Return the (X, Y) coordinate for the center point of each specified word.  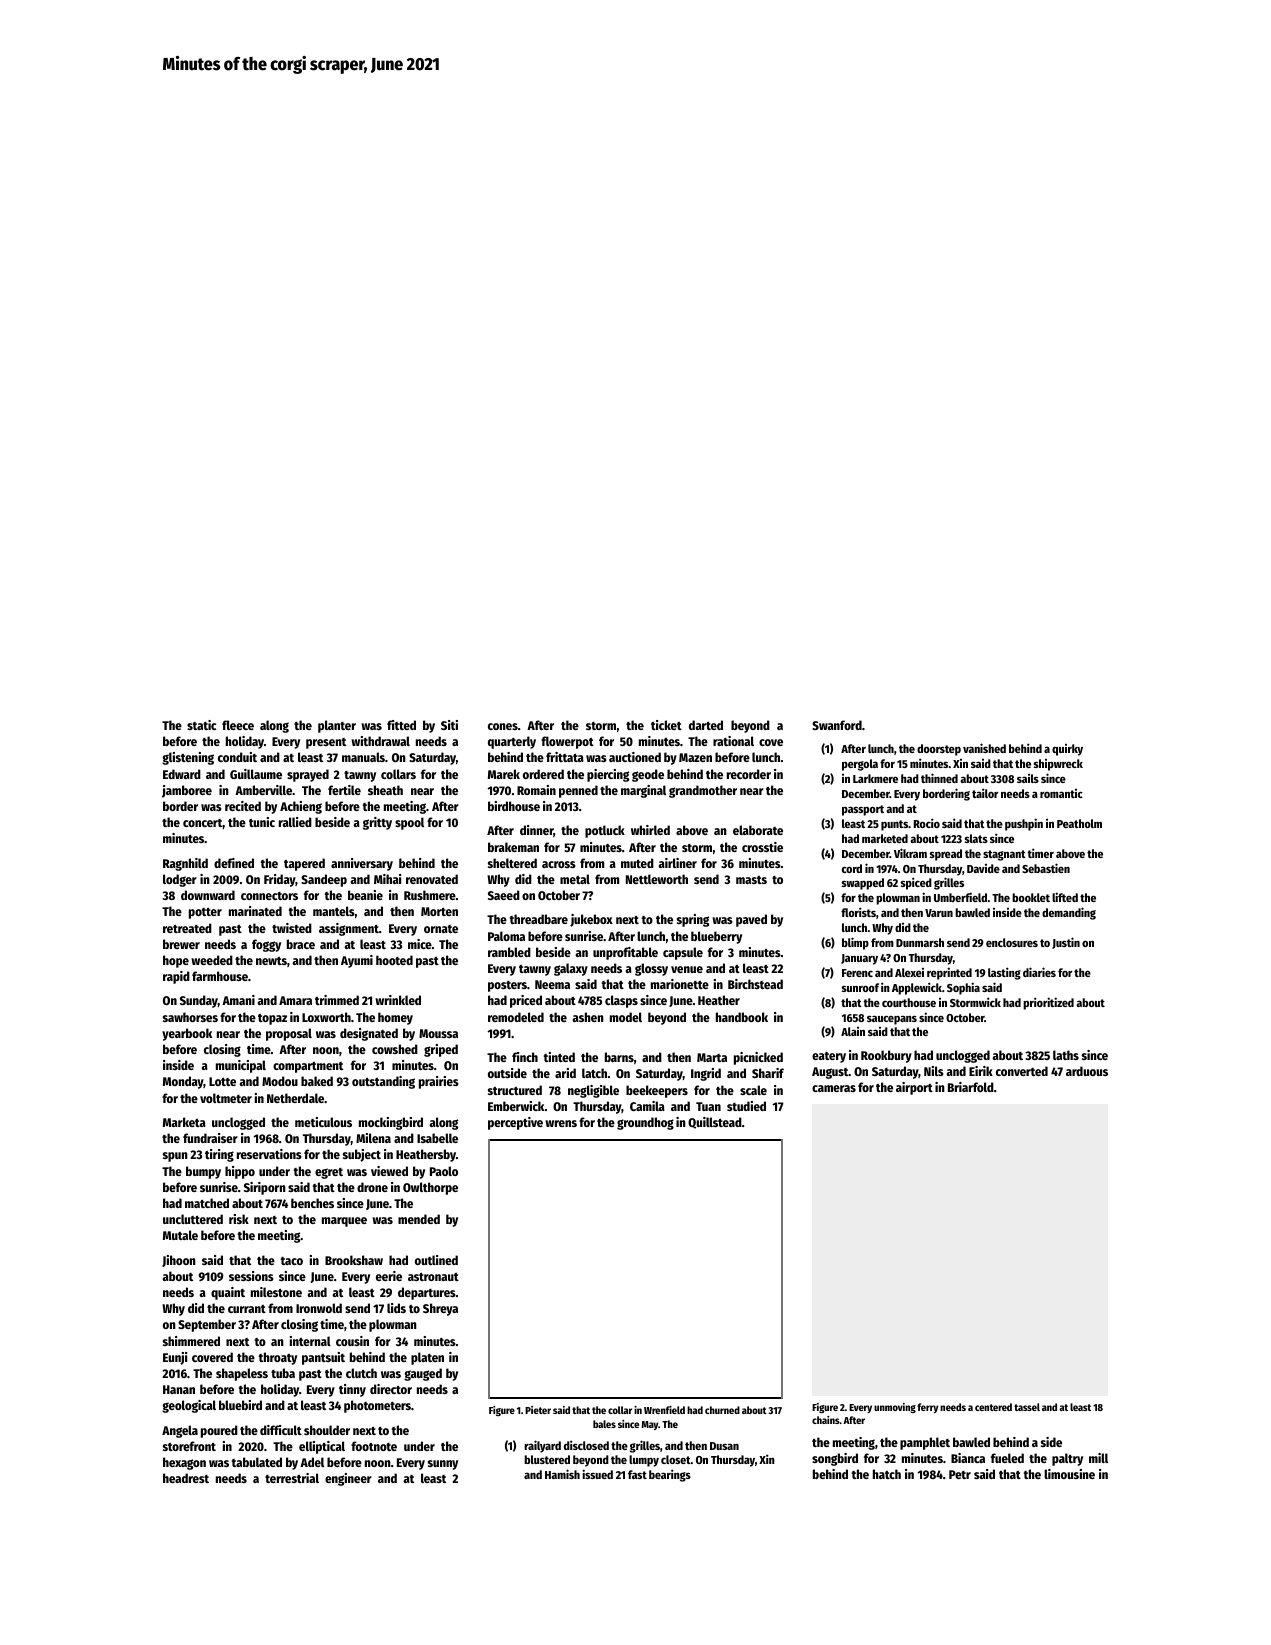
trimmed (337, 1000)
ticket (666, 725)
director (391, 1389)
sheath (385, 790)
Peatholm (1079, 823)
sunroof (860, 987)
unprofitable (625, 953)
